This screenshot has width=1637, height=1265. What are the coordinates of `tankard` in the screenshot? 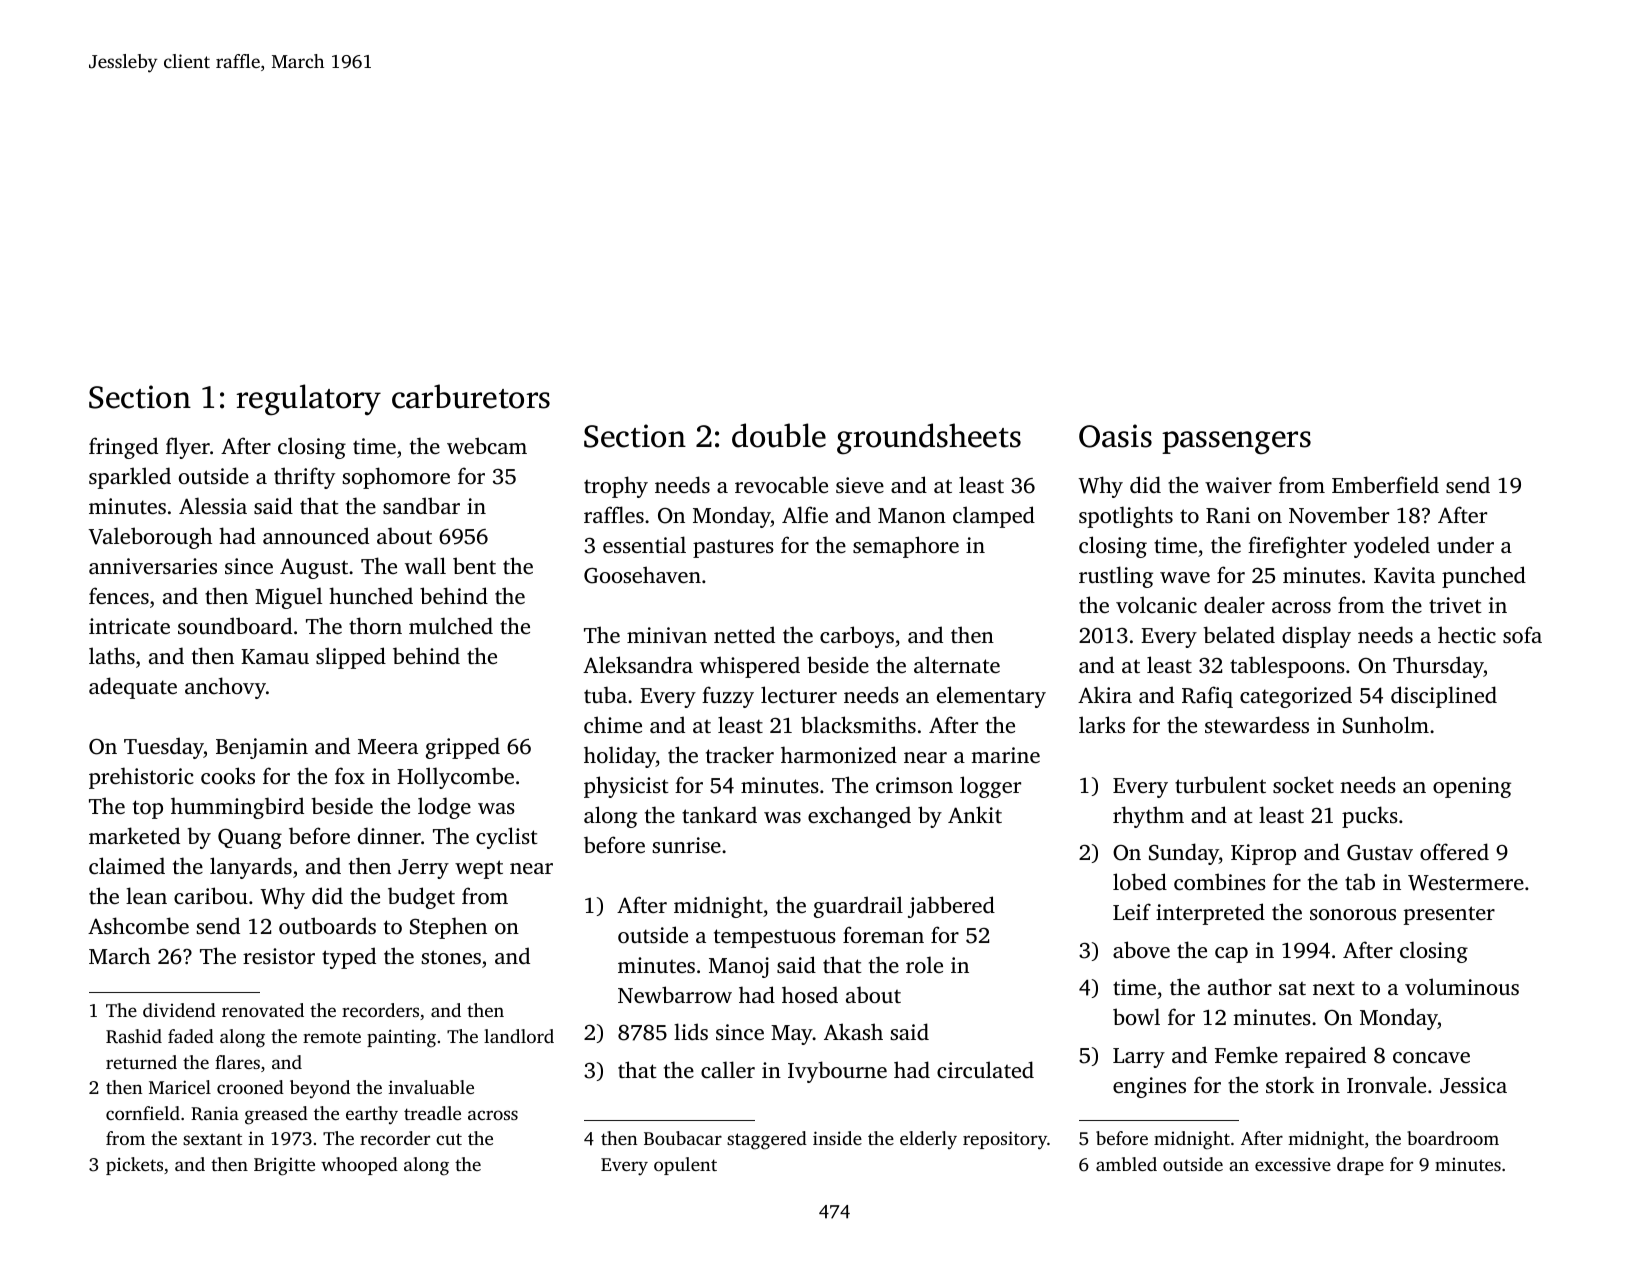 It's located at (719, 814).
